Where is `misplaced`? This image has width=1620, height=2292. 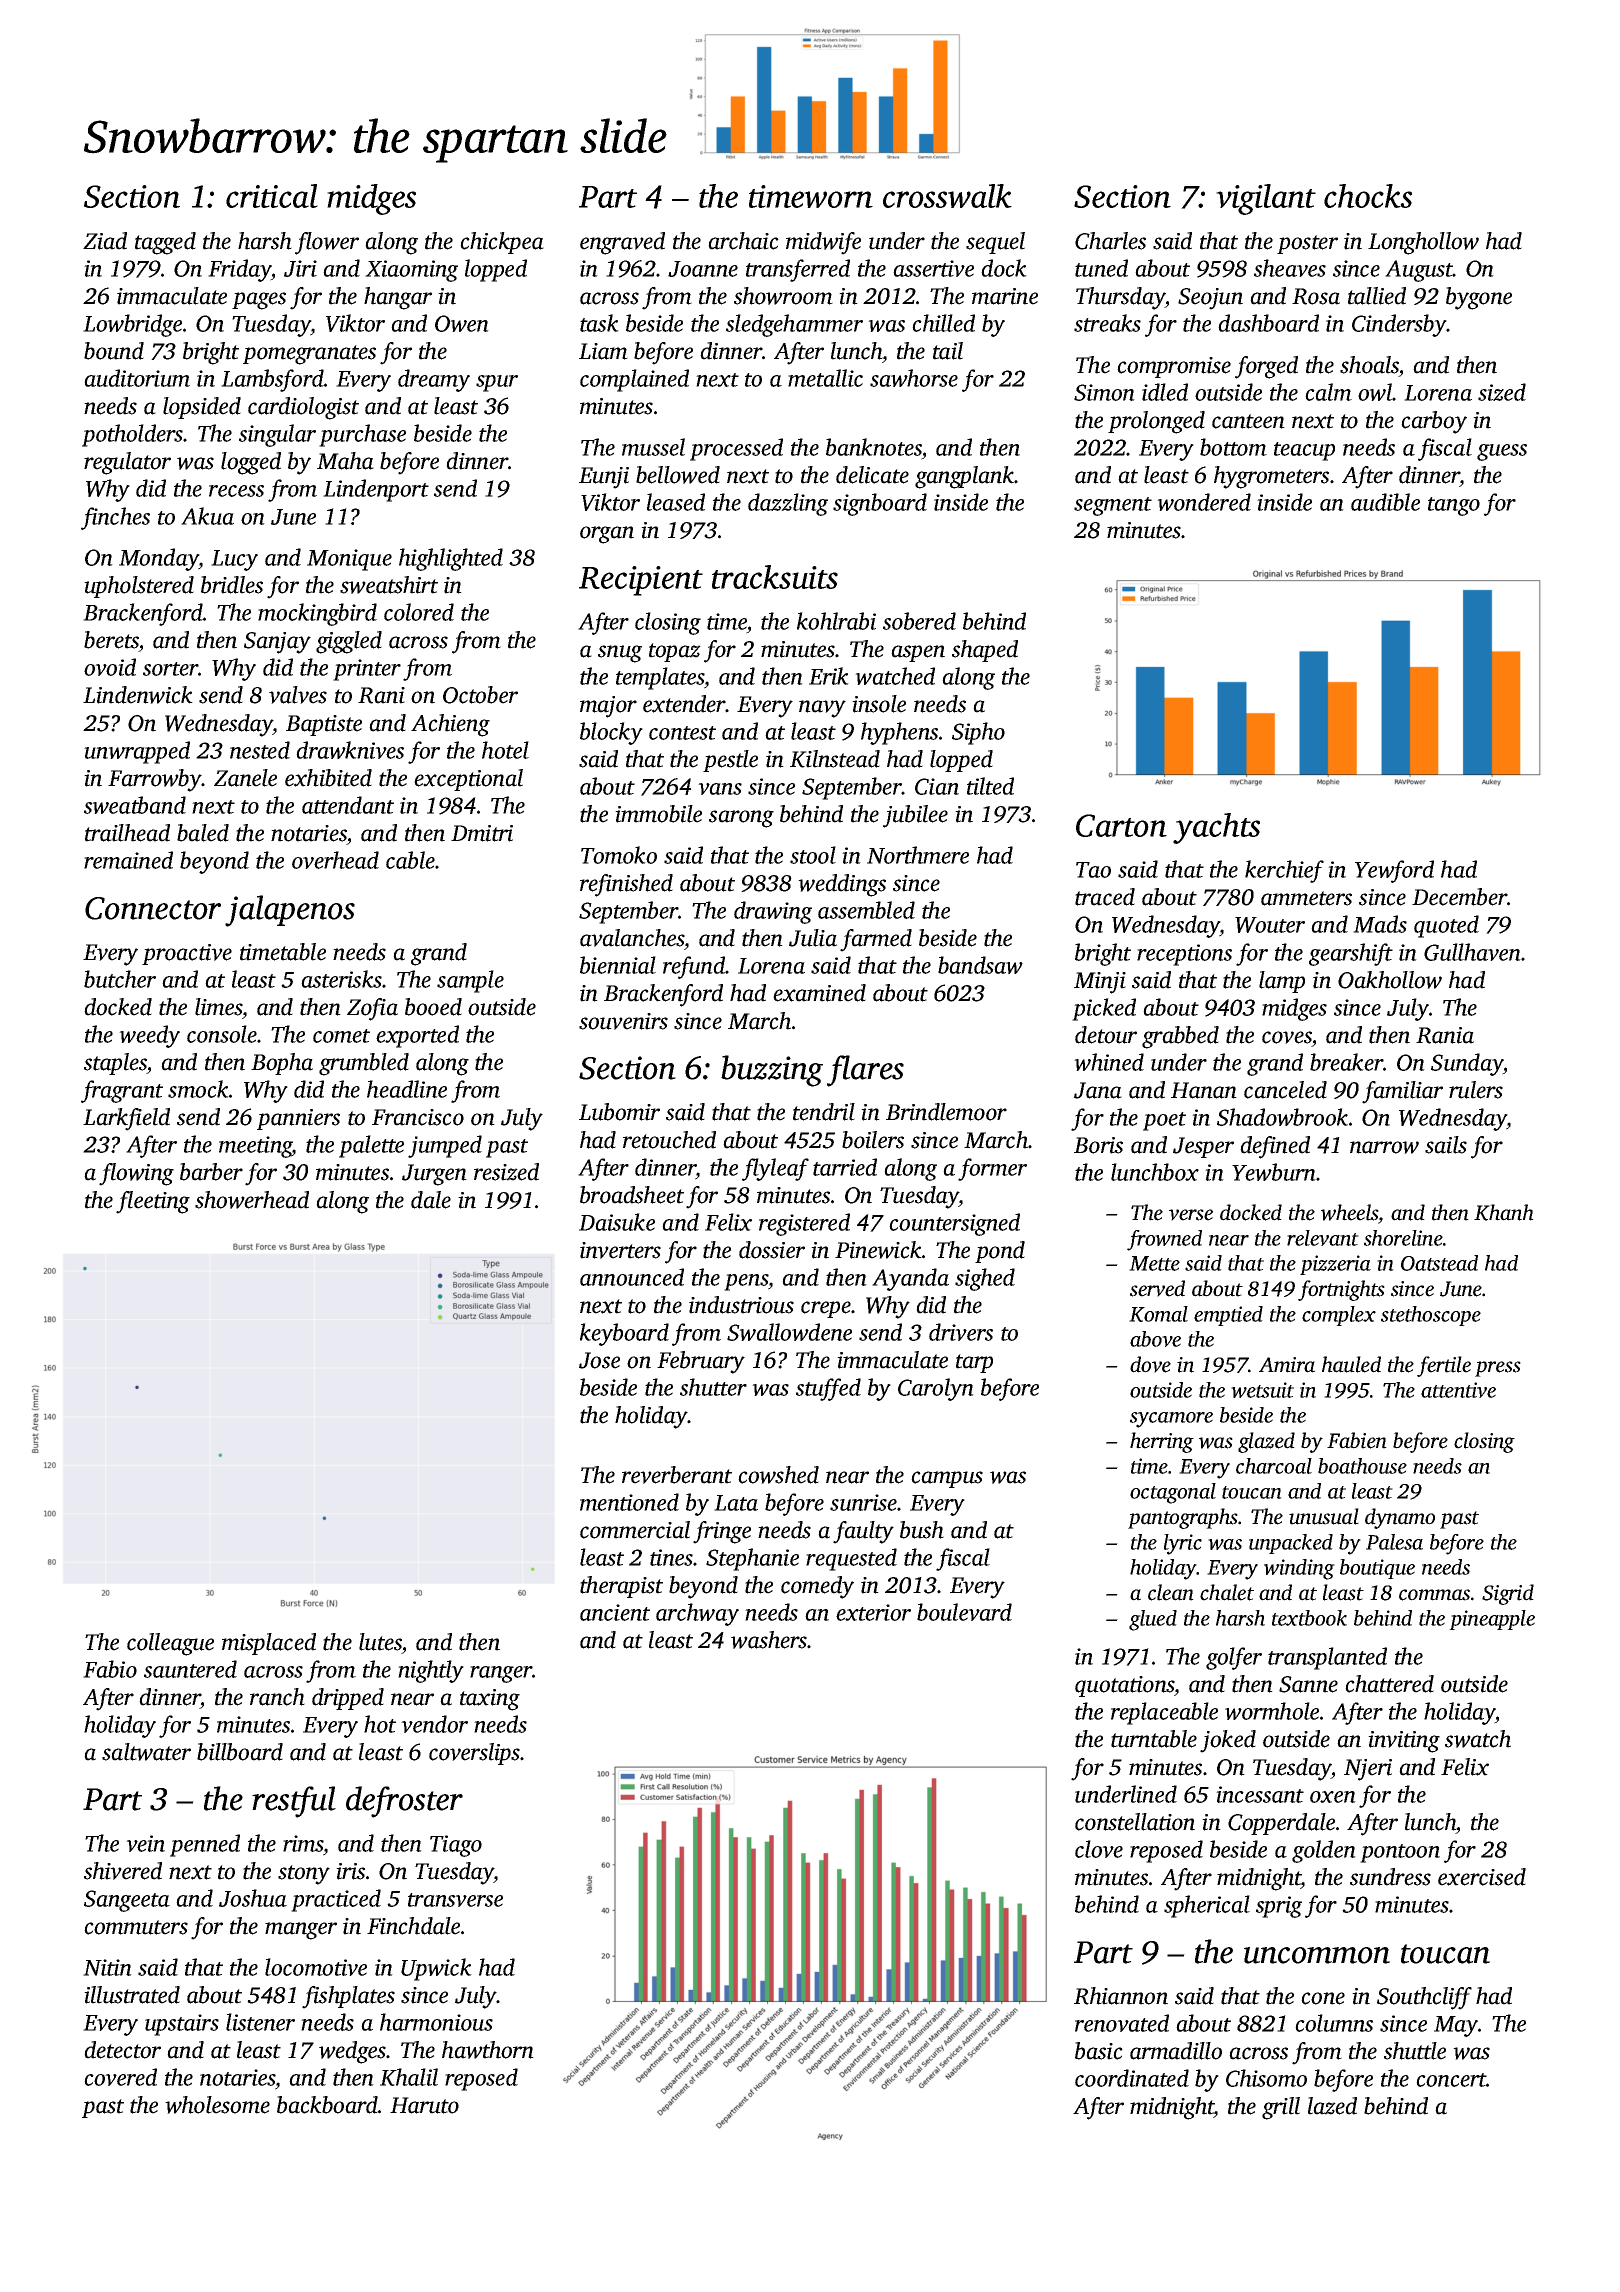 misplaced is located at coordinates (269, 1644).
